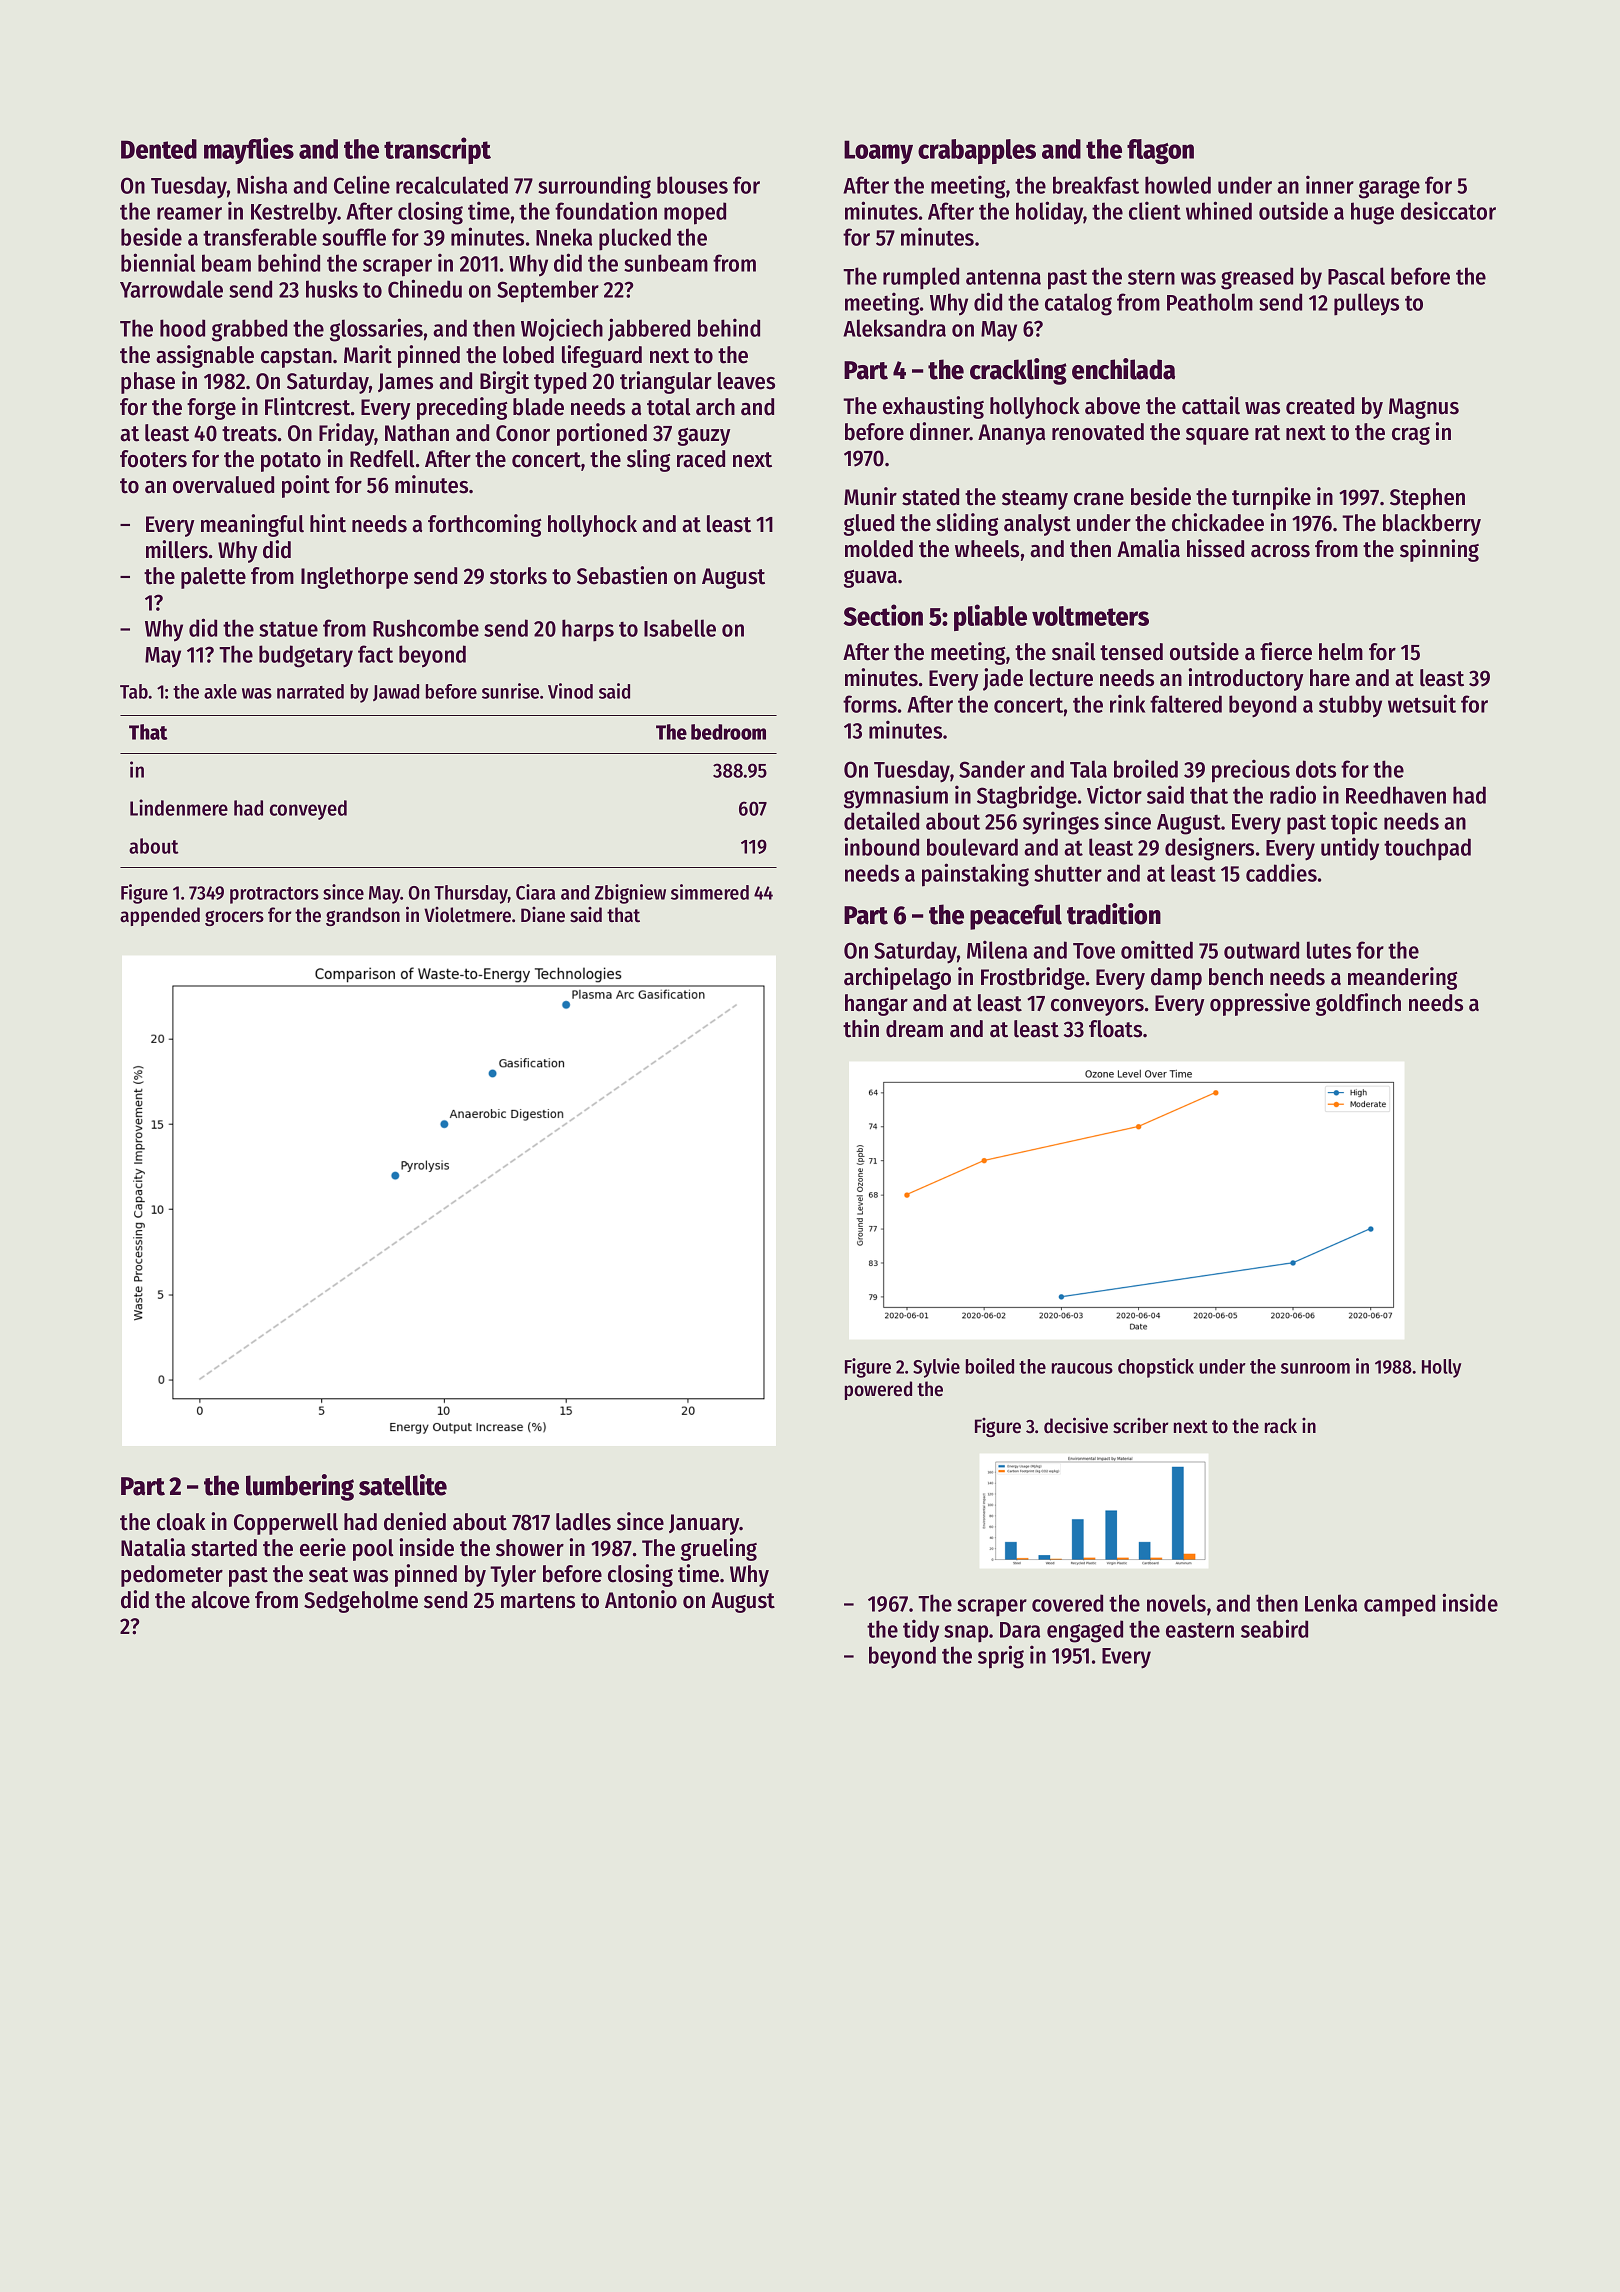  Describe the element at coordinates (933, 407) in the screenshot. I see `exhausting` at that location.
